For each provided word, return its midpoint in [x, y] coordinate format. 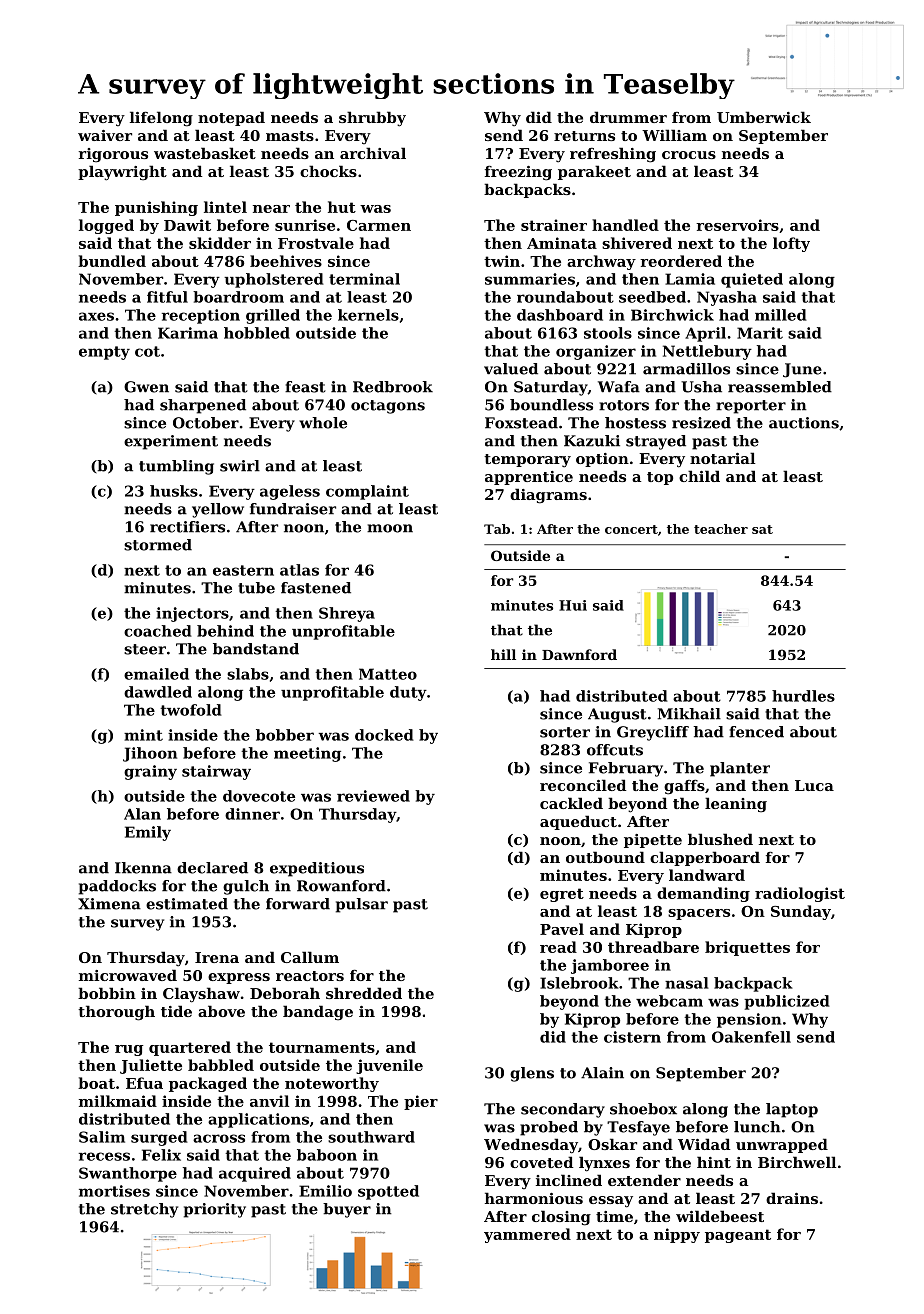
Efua [144, 1083]
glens [532, 1074]
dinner [252, 814]
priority [215, 1210]
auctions [804, 423]
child [699, 476]
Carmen [379, 225]
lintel [225, 207]
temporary [527, 461]
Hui [573, 605]
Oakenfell [751, 1037]
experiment [171, 442]
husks [174, 491]
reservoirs [737, 225]
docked [384, 735]
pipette [653, 841]
